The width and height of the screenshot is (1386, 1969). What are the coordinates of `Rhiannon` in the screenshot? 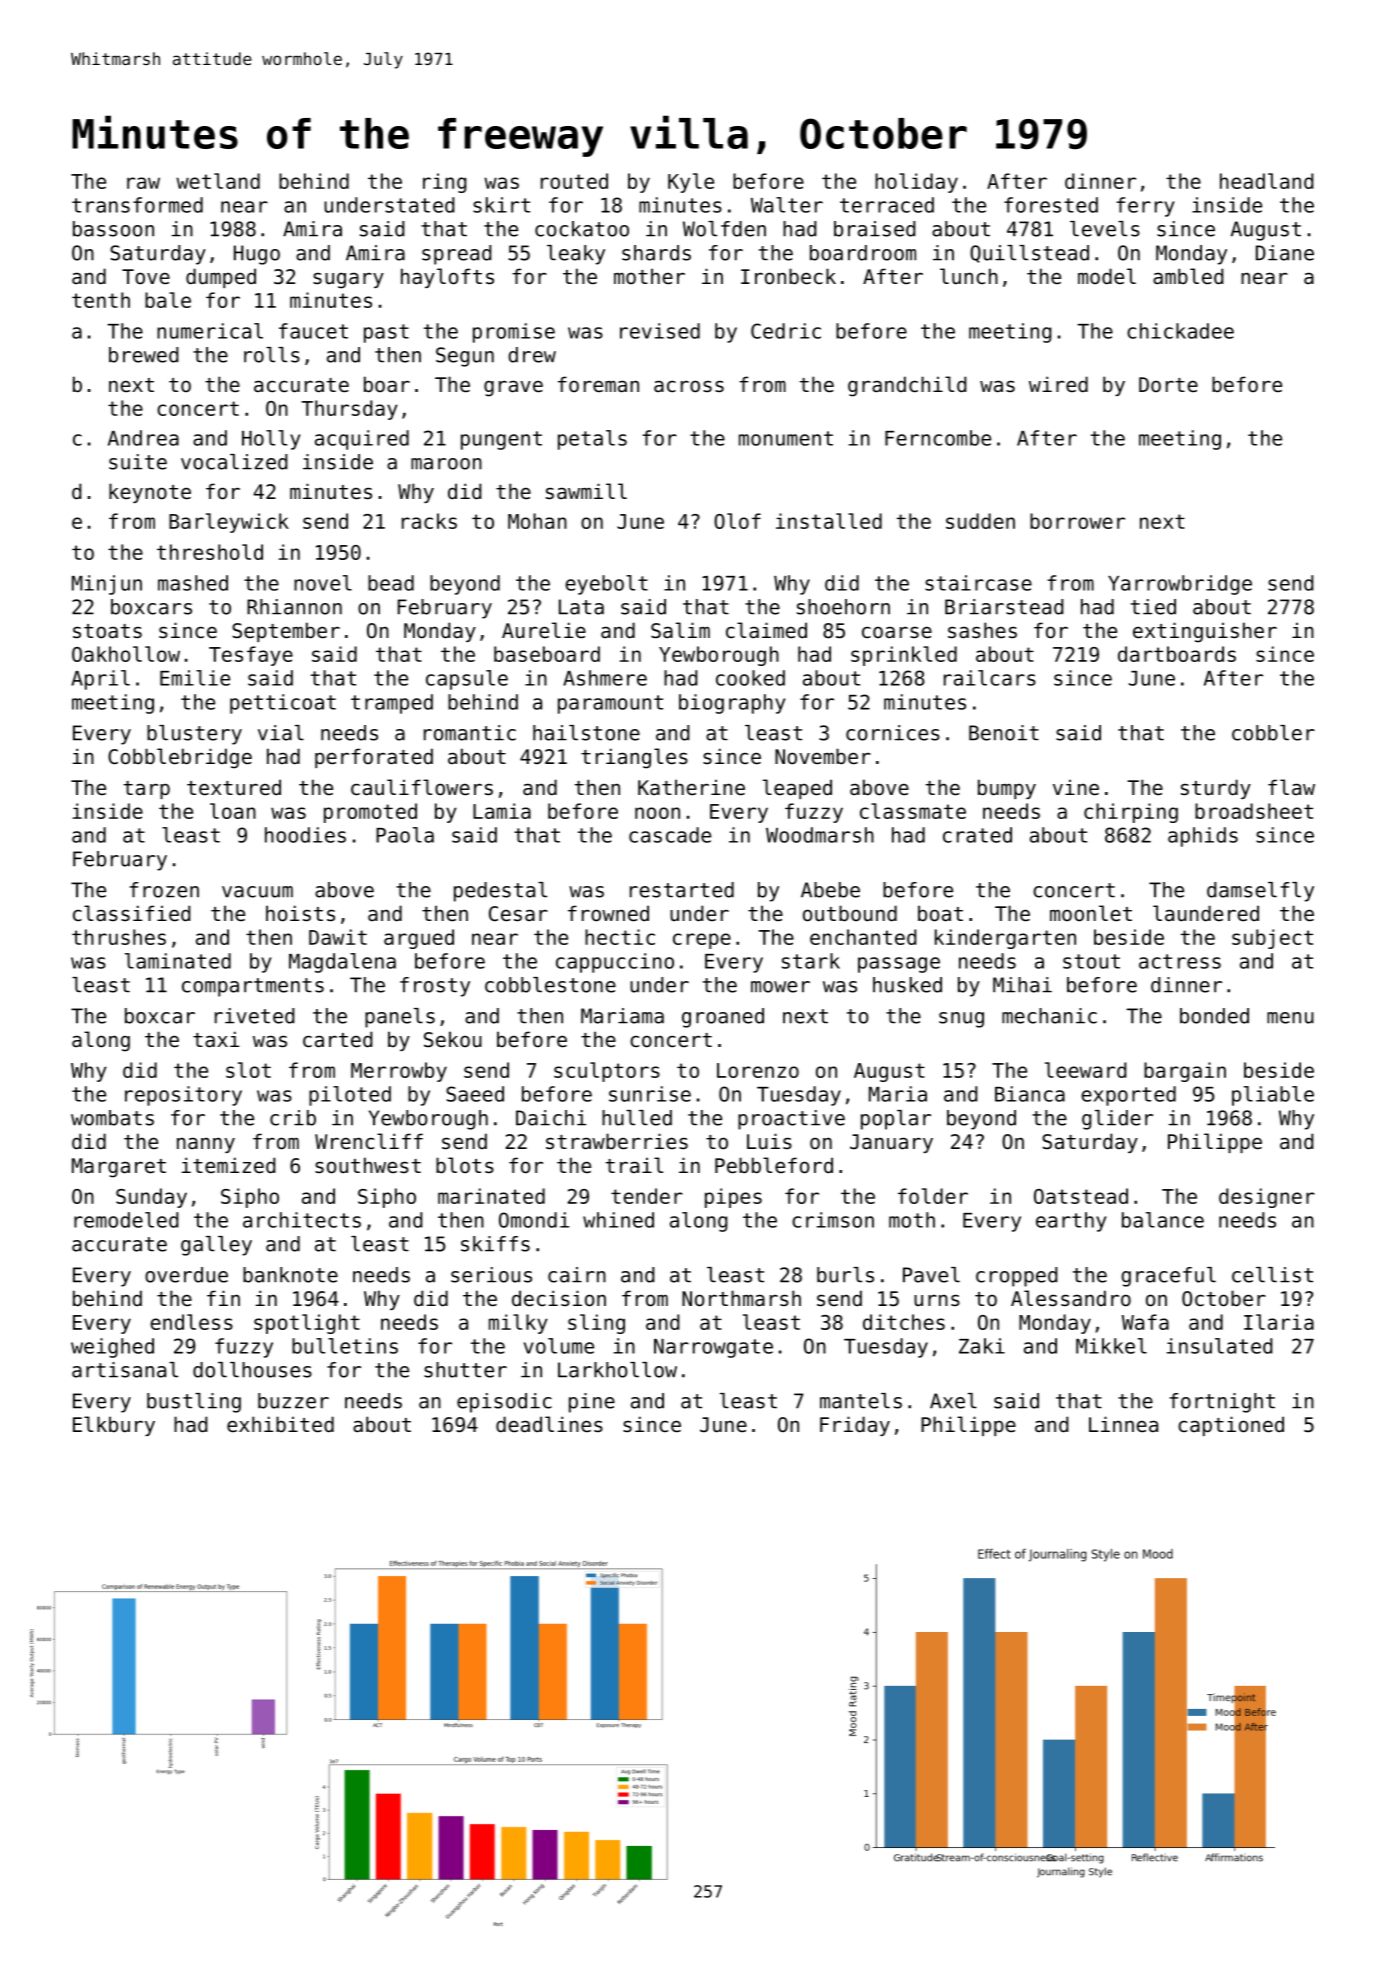 It's located at (294, 607).
